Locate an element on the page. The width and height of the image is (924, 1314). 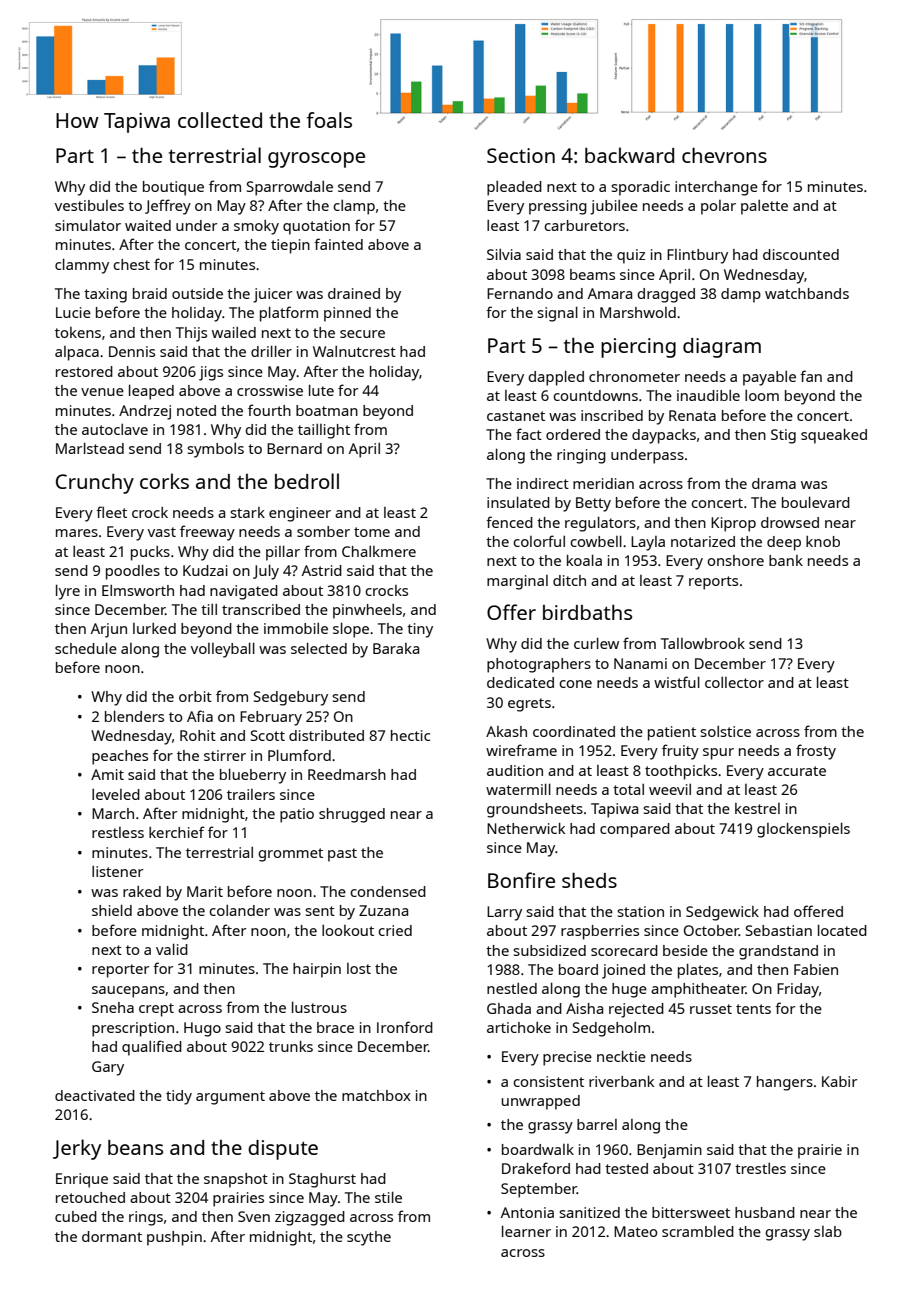
Silvia is located at coordinates (504, 254).
